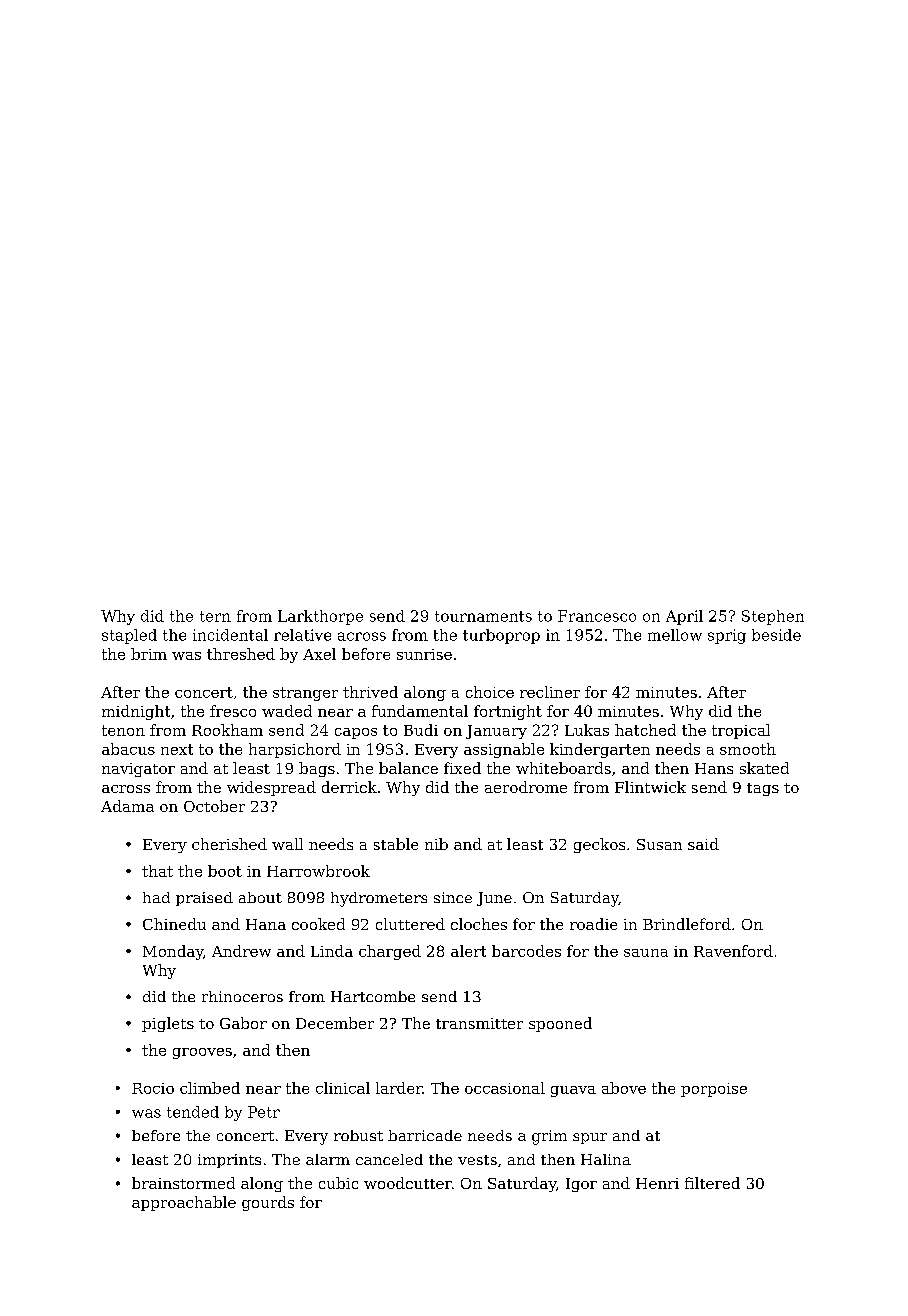 This screenshot has height=1316, width=908. What do you see at coordinates (727, 636) in the screenshot?
I see `sprig` at bounding box center [727, 636].
